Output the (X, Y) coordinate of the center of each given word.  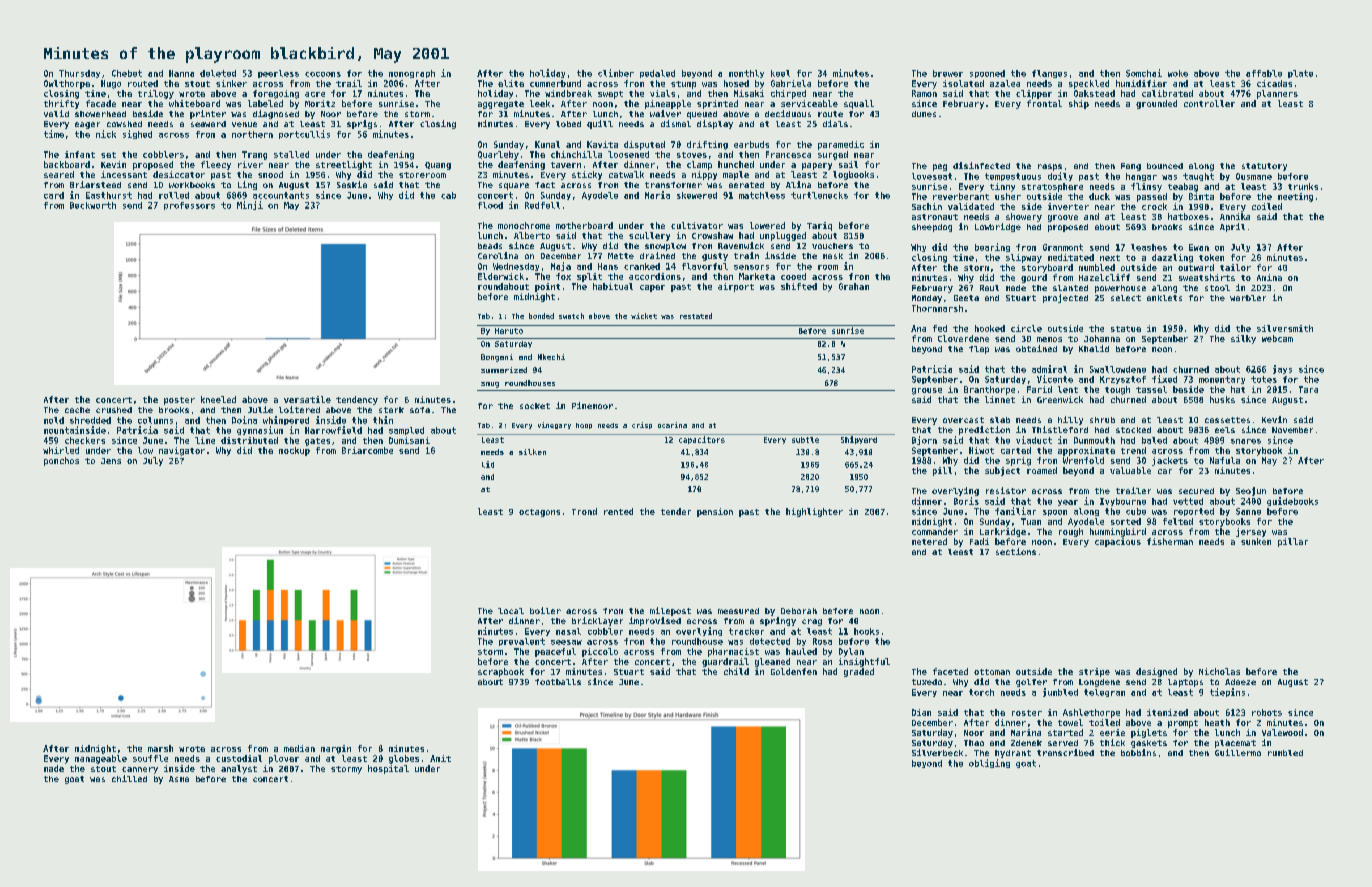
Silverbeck (937, 752)
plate (1300, 74)
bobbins (1138, 752)
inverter (1068, 206)
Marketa (757, 276)
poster (179, 401)
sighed (137, 134)
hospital (388, 769)
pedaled (657, 74)
